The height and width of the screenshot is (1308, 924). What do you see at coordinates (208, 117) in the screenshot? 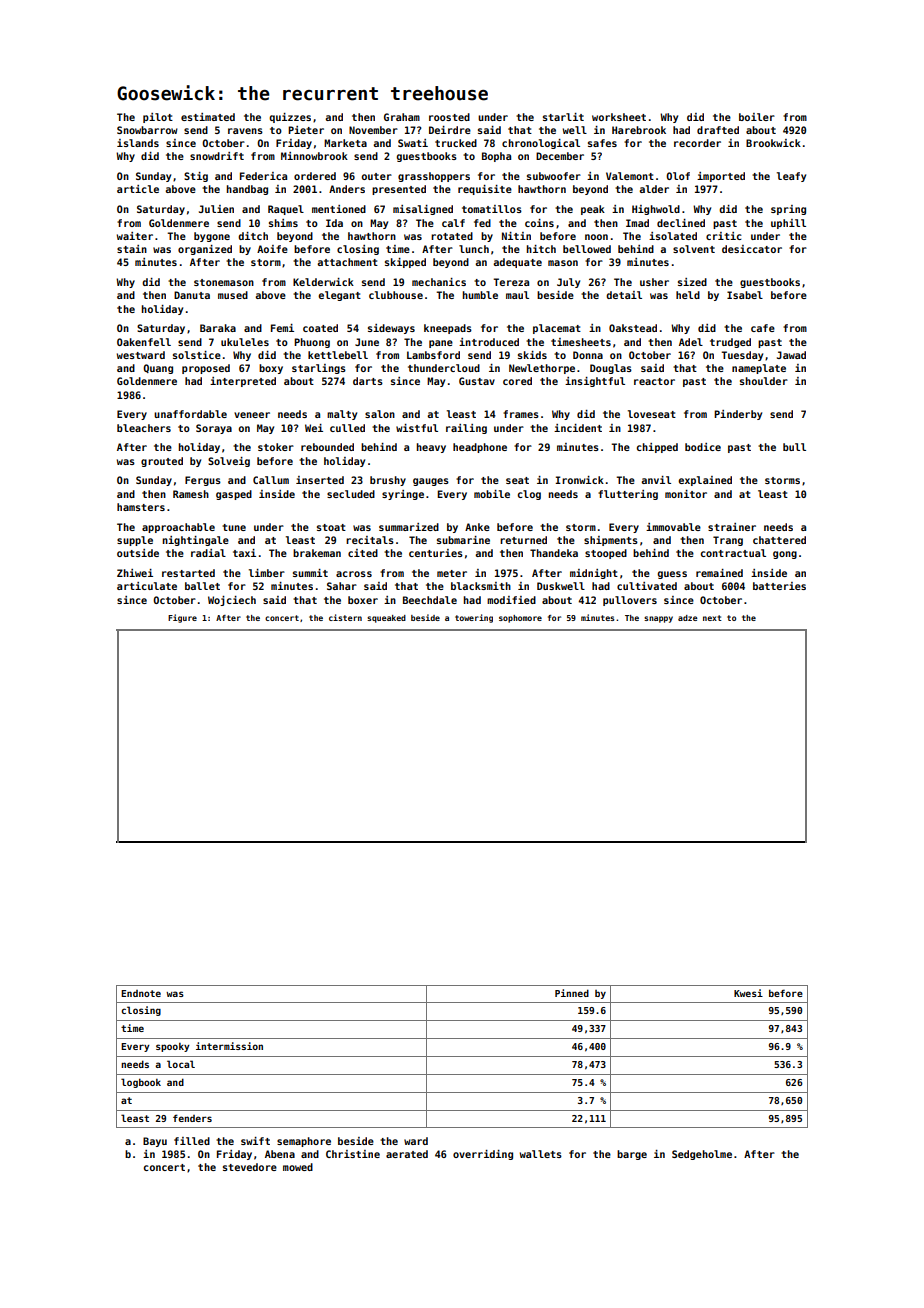
I see `estimated` at bounding box center [208, 117].
